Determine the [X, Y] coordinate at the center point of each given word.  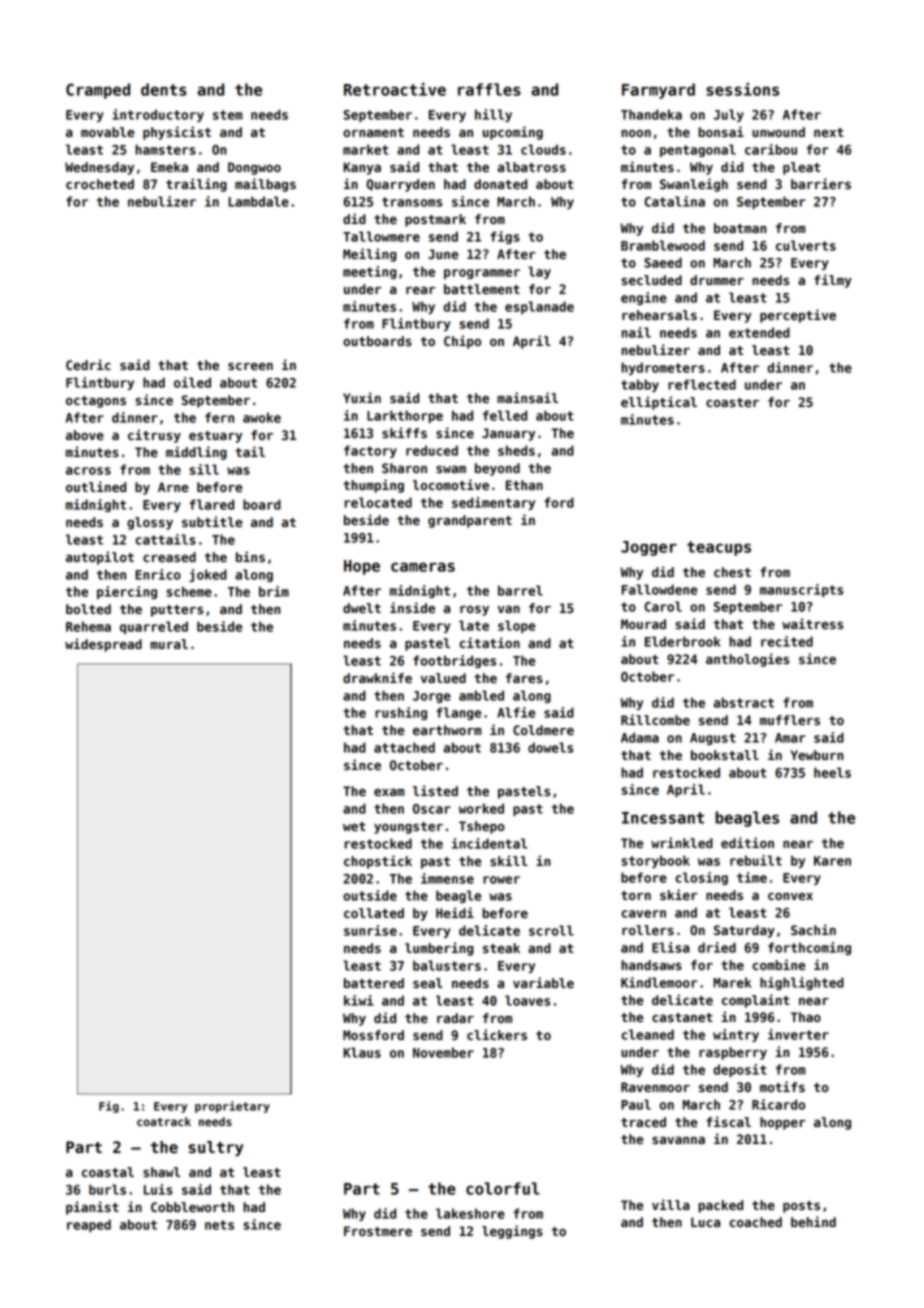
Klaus [362, 1052]
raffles [489, 89]
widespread [103, 645]
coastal [108, 1172]
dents [164, 89]
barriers [821, 183]
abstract [743, 702]
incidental [489, 843]
